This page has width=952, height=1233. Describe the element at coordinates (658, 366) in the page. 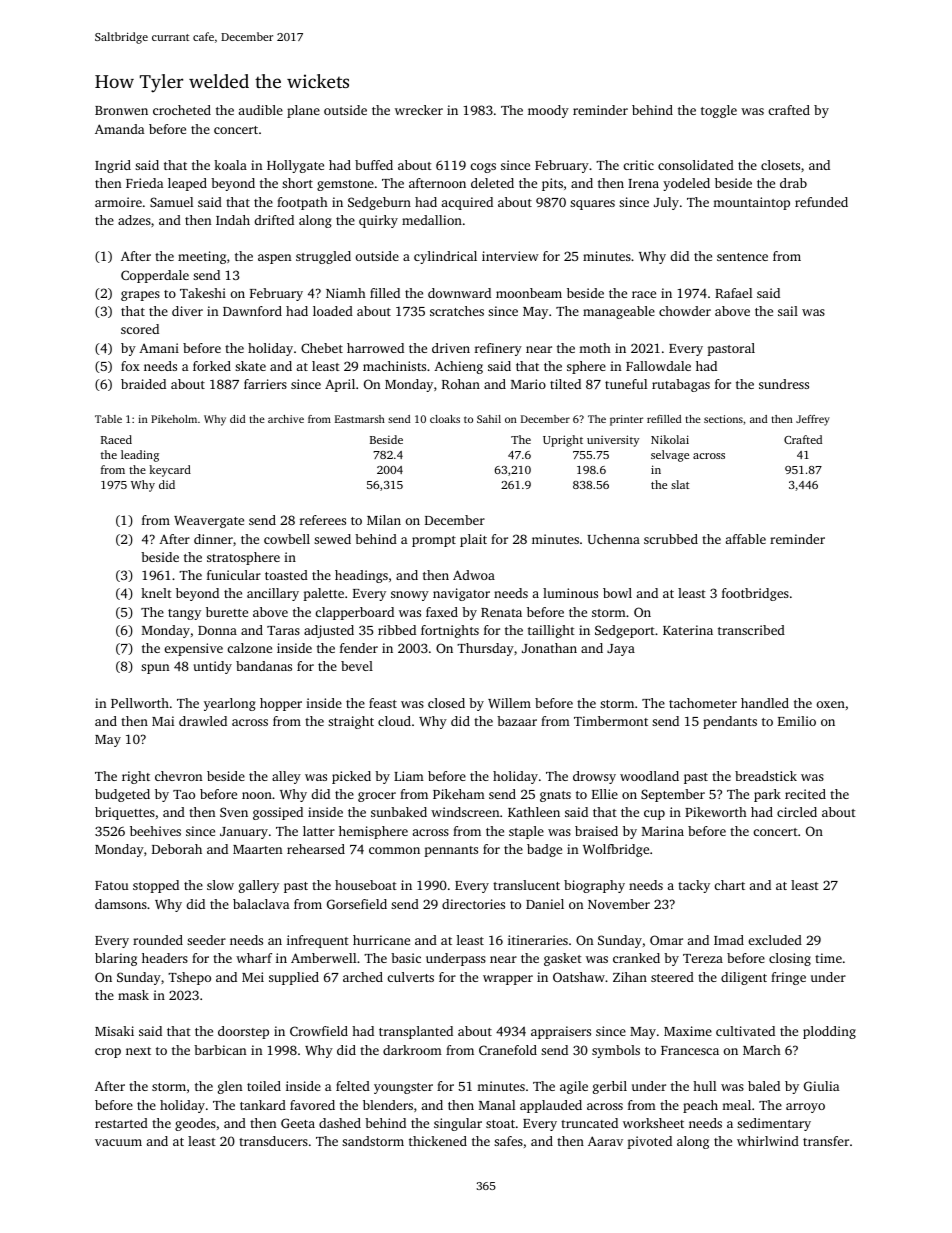

I see `Fallowdale` at that location.
